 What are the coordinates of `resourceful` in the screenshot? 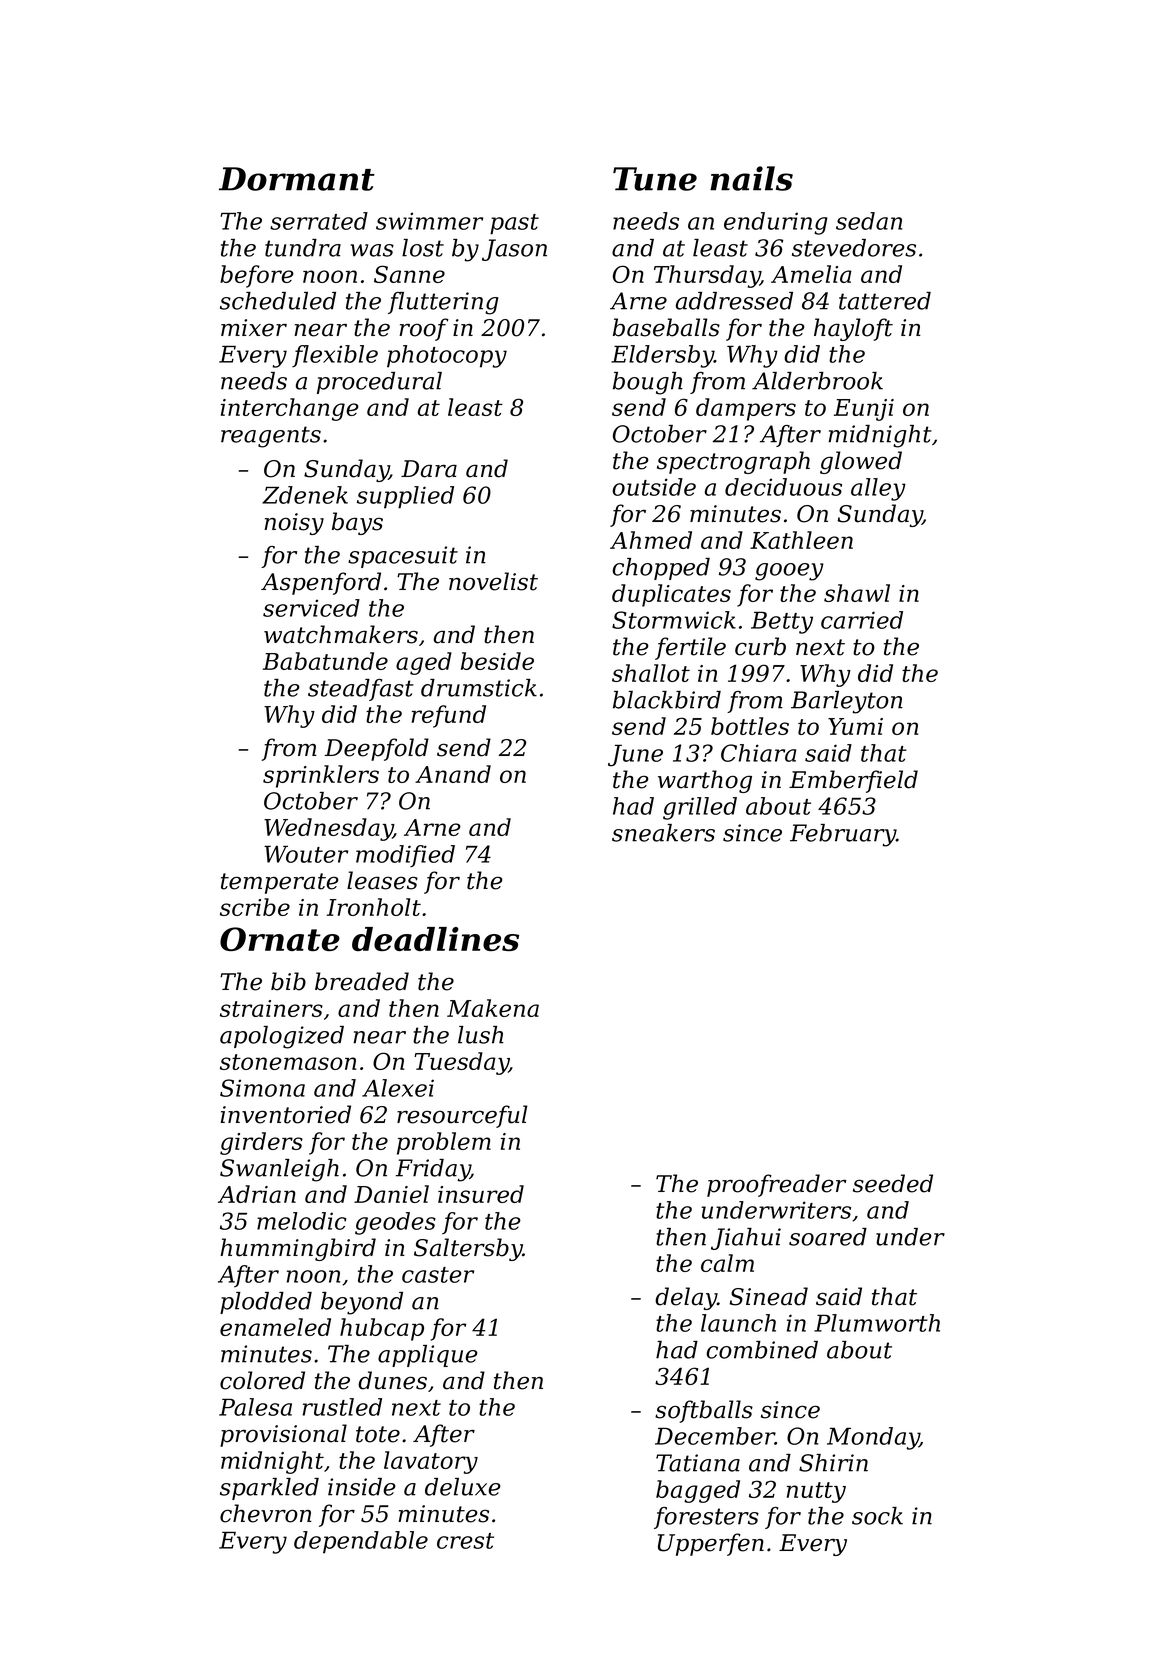 It's located at (462, 1116).
